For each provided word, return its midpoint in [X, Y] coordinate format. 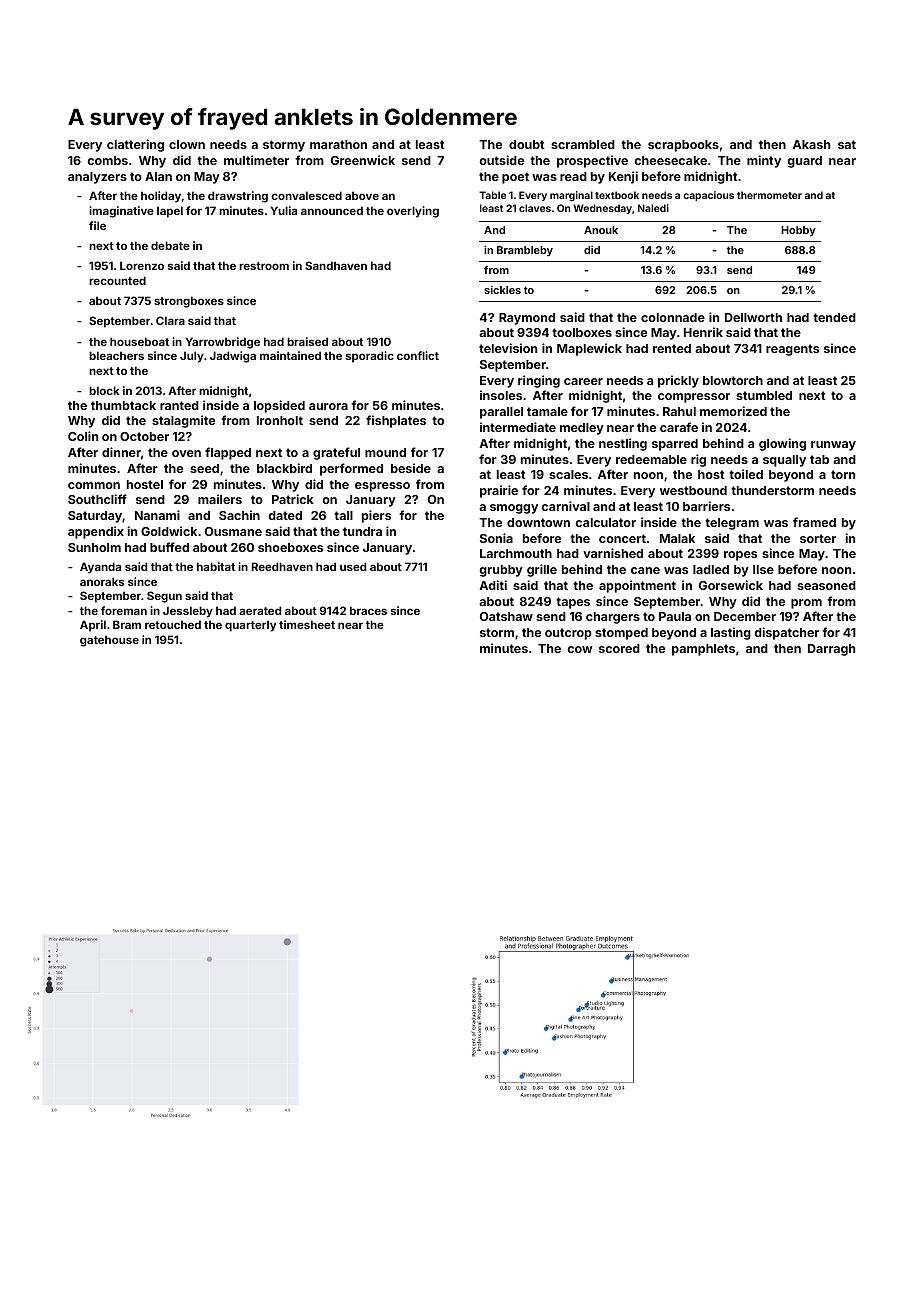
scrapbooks [683, 146]
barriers [706, 506]
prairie [499, 491]
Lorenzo [142, 265]
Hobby [798, 231]
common [94, 485]
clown [187, 144]
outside [501, 160]
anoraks [102, 581]
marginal [571, 196]
